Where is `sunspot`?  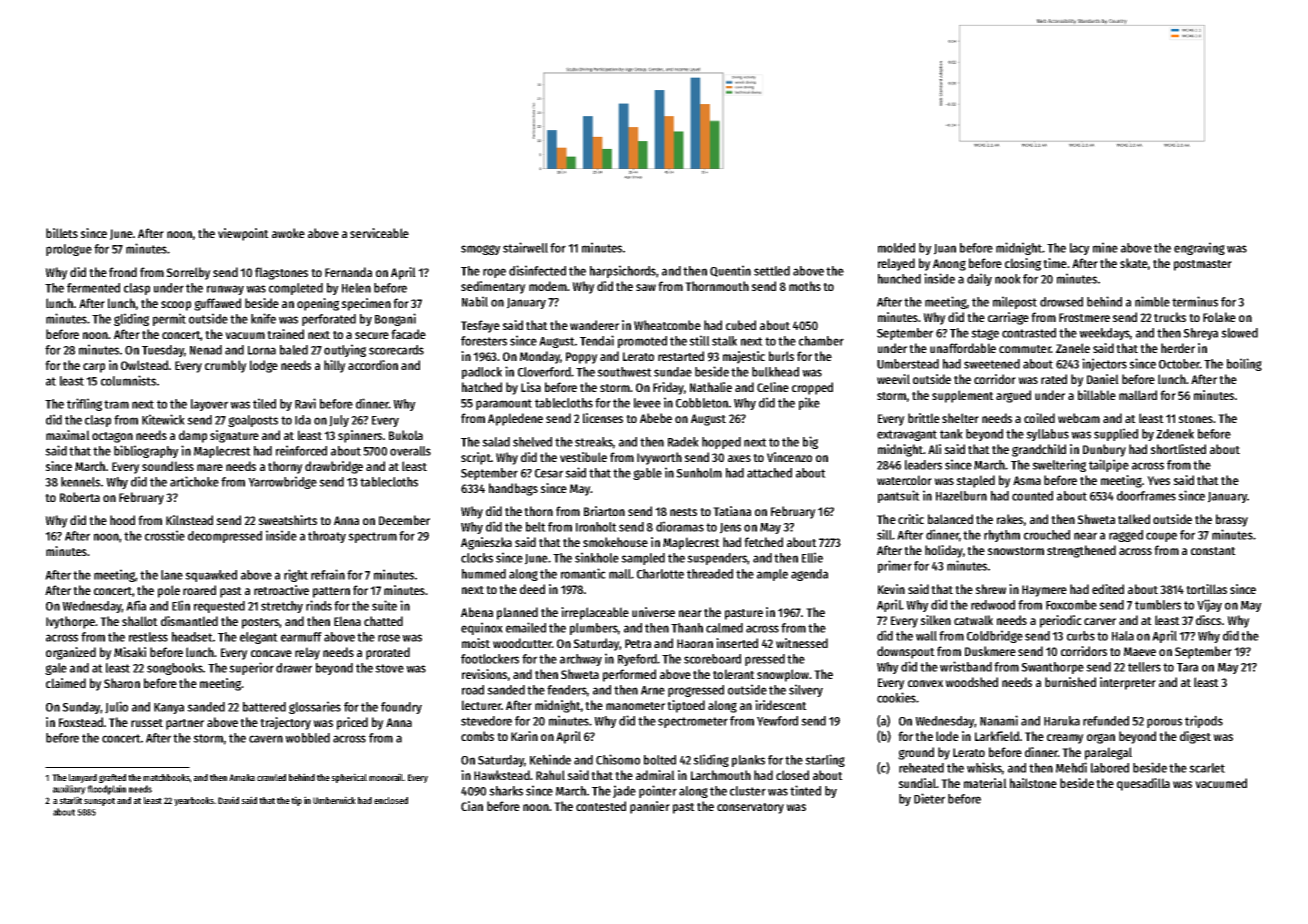 sunspot is located at coordinates (99, 802).
